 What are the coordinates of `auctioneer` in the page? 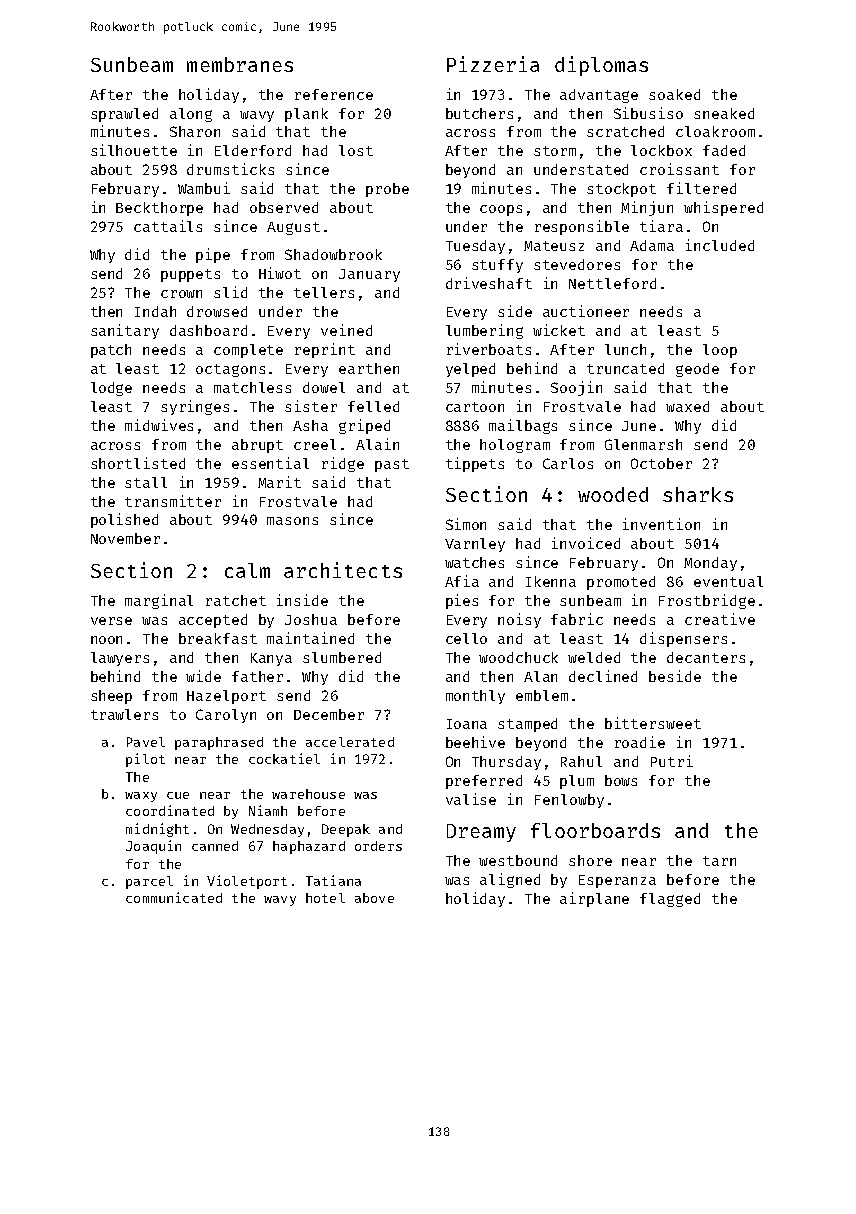 It's located at (586, 311).
